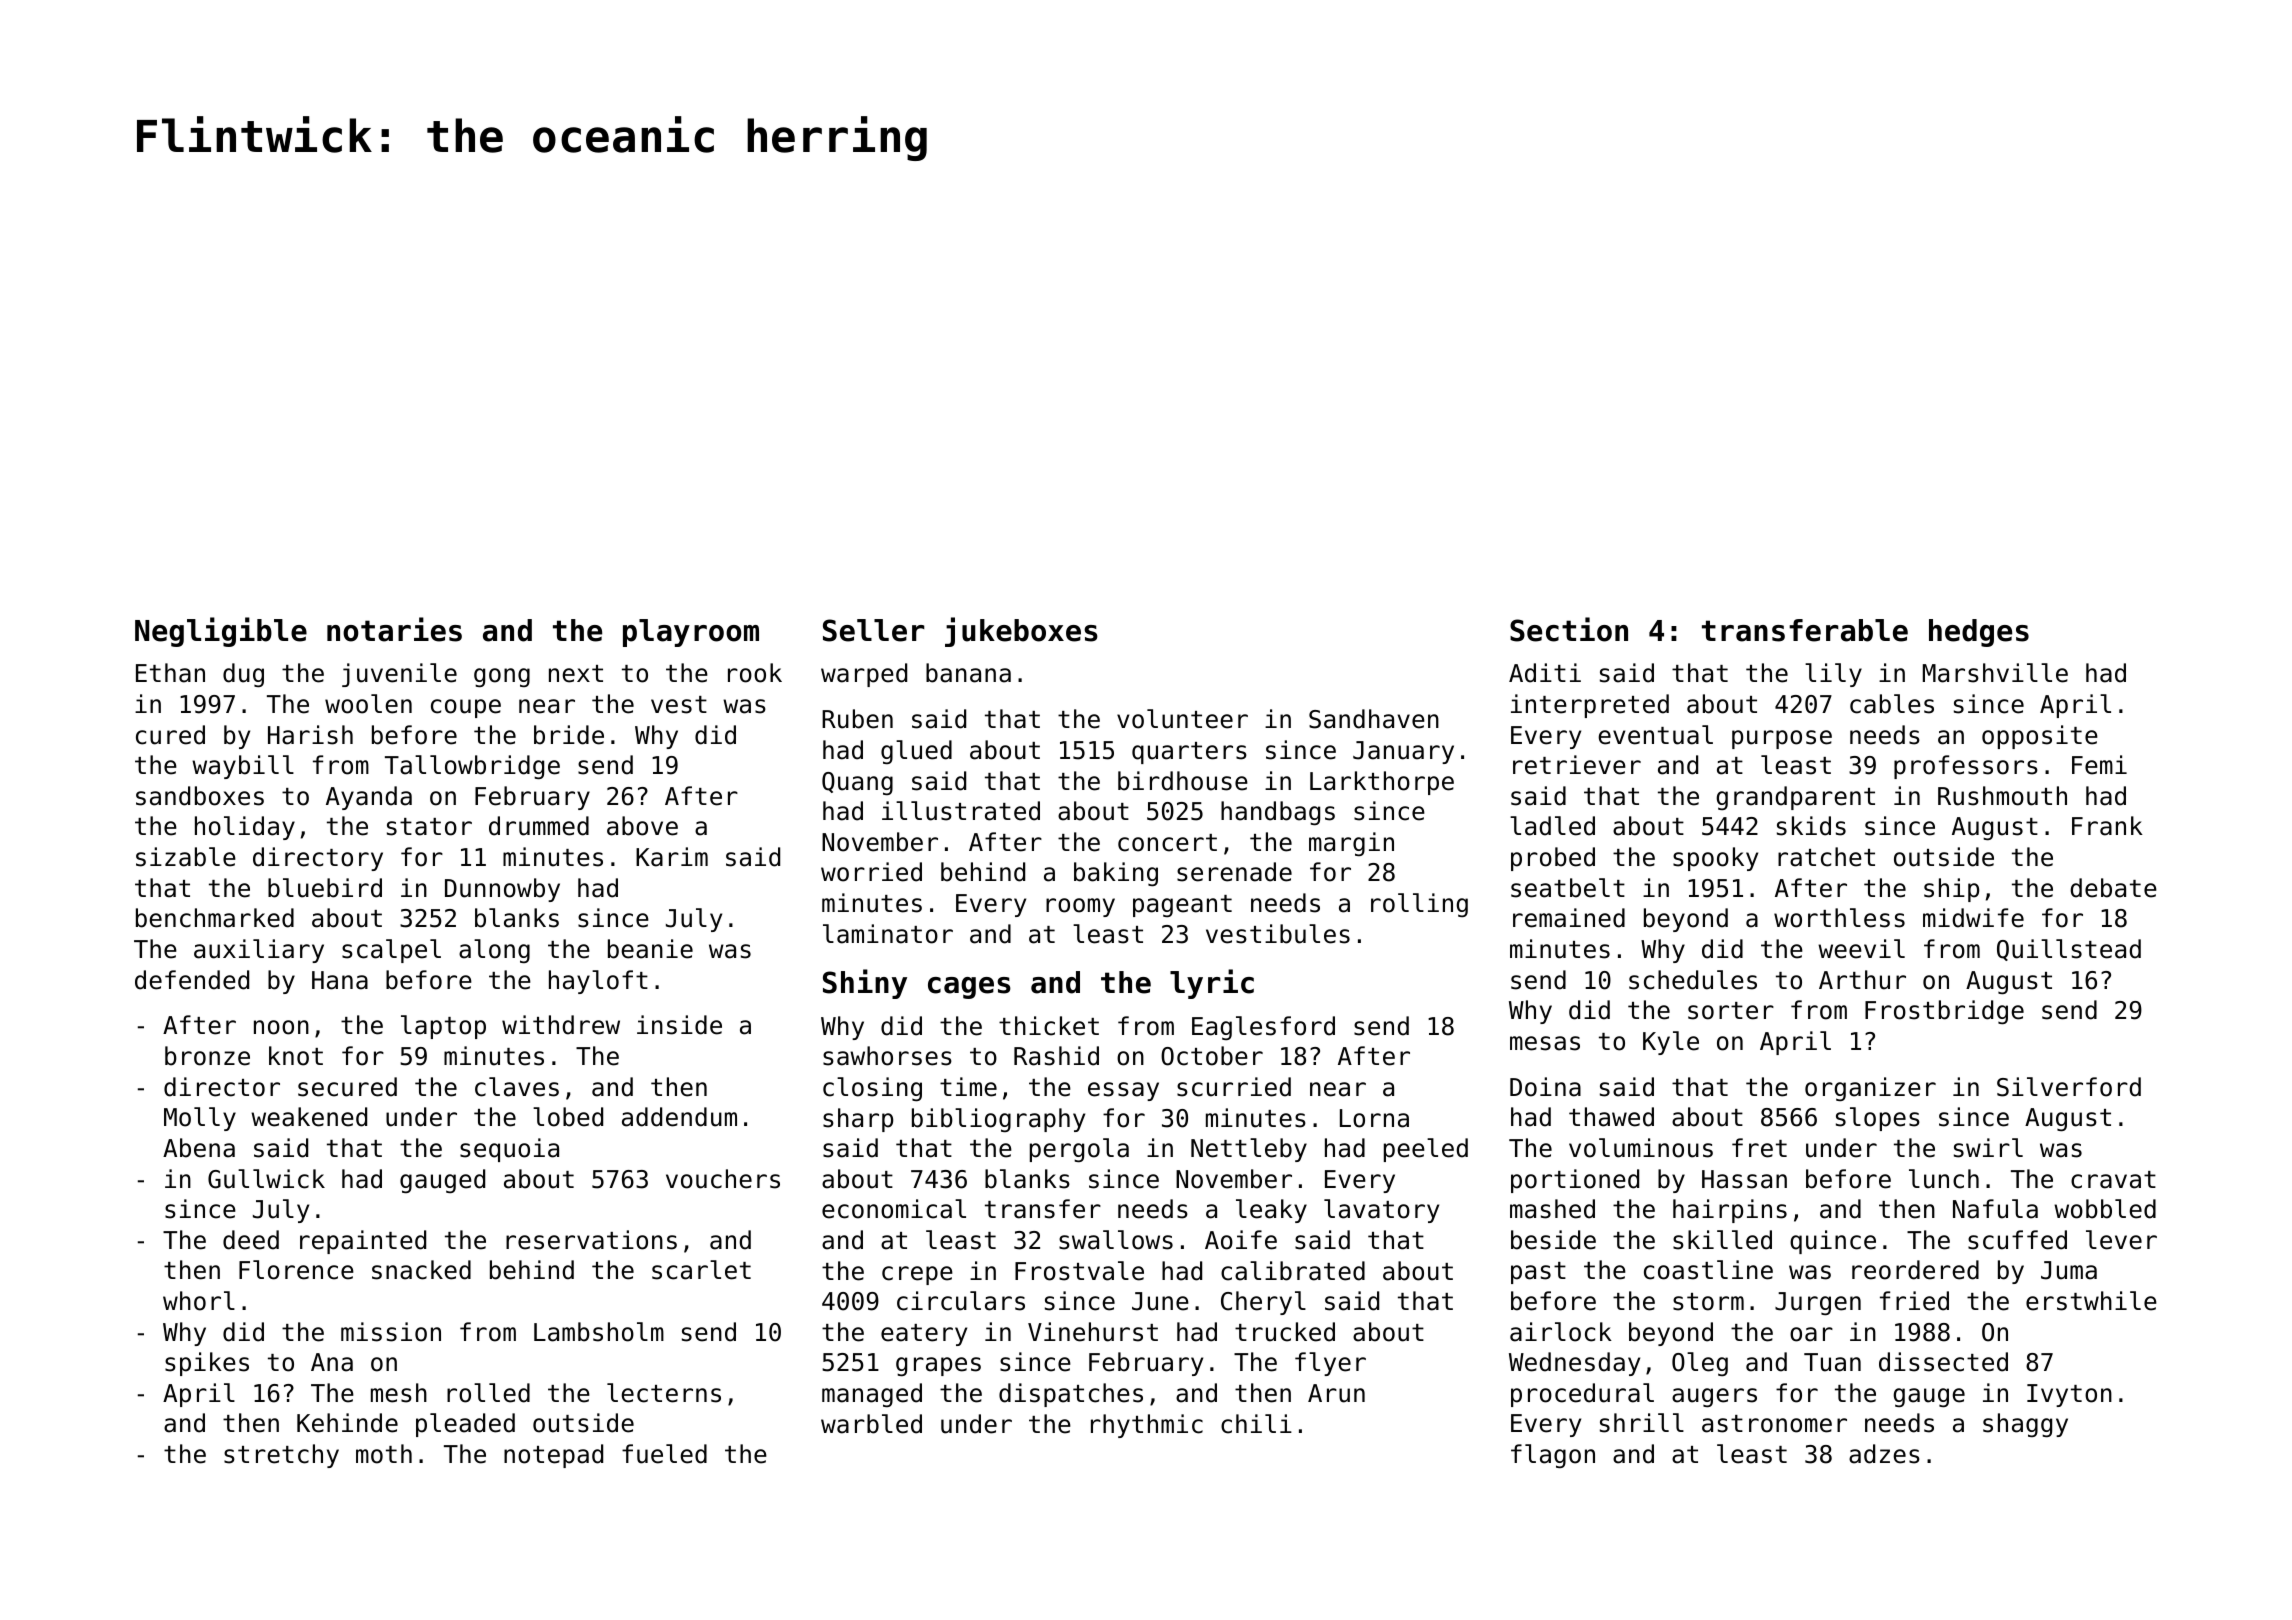  Describe the element at coordinates (243, 675) in the screenshot. I see `dug` at that location.
